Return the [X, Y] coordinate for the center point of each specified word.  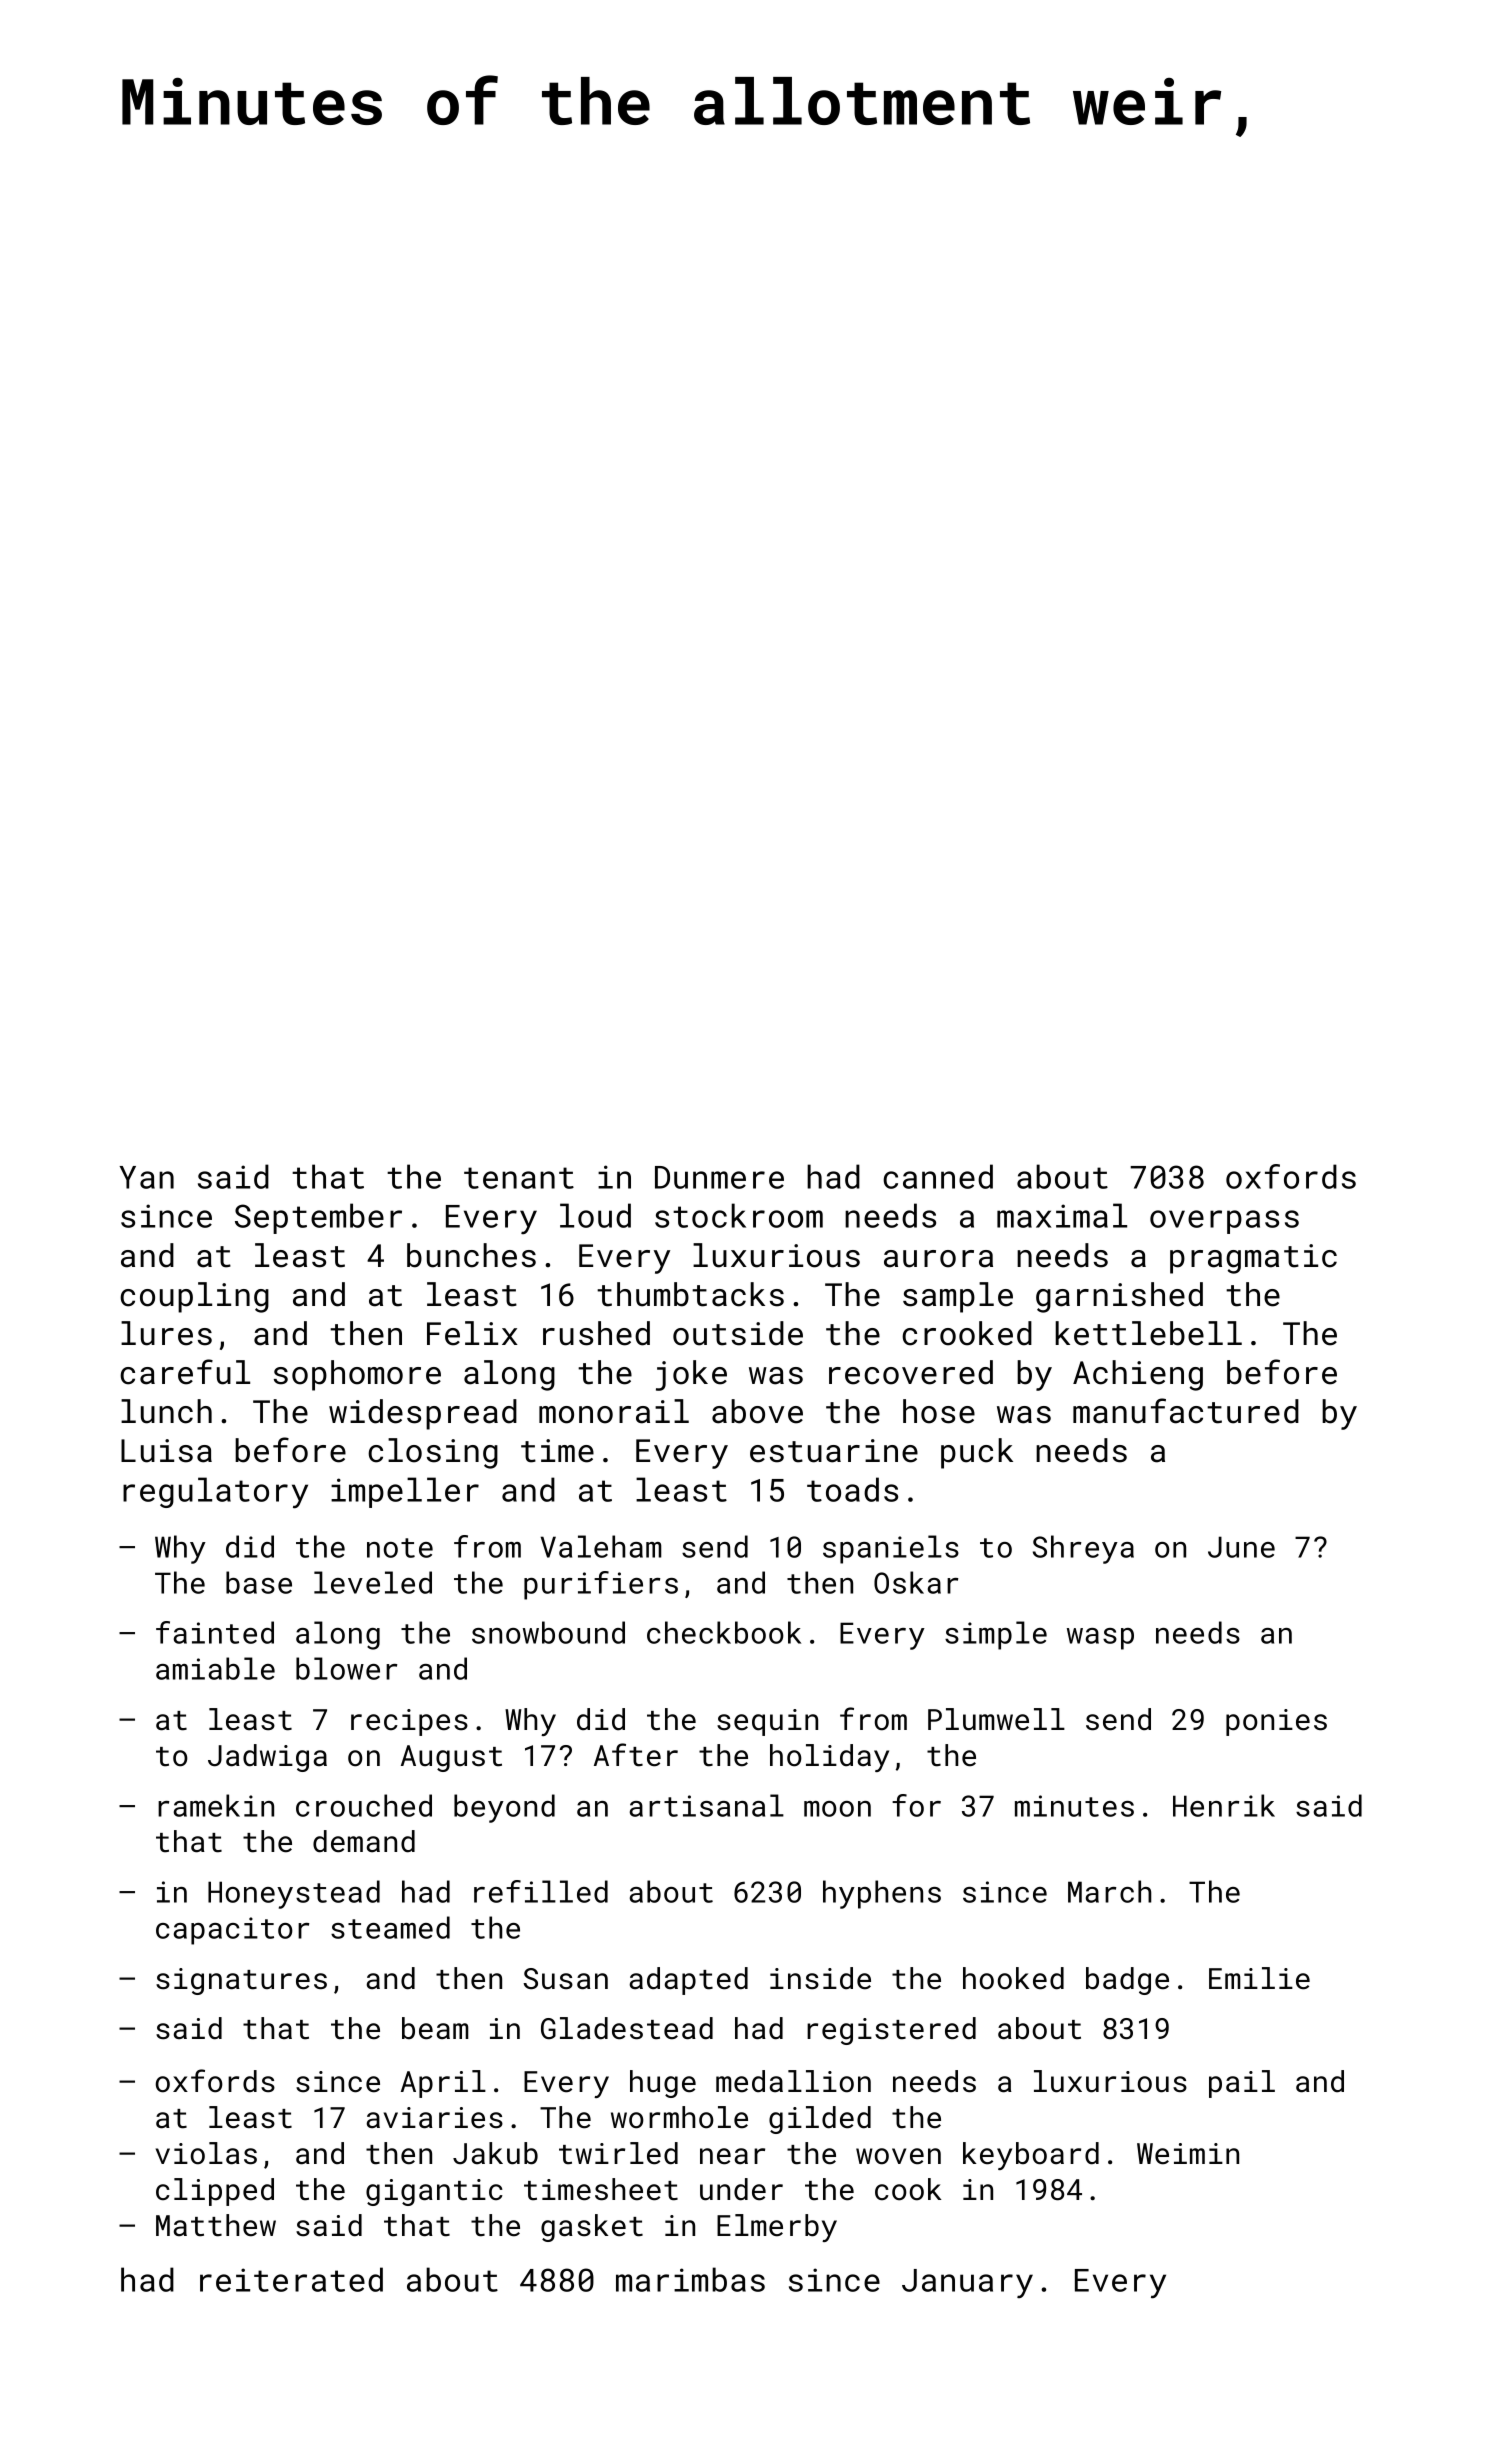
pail [1242, 2084]
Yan [146, 1177]
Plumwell [996, 1719]
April [443, 2084]
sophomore [357, 1375]
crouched [364, 1805]
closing [433, 1453]
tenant [519, 1178]
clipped [215, 2192]
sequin [767, 1722]
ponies [1276, 1722]
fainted [215, 1632]
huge [663, 2084]
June [1241, 1547]
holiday [829, 1758]
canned [938, 1176]
